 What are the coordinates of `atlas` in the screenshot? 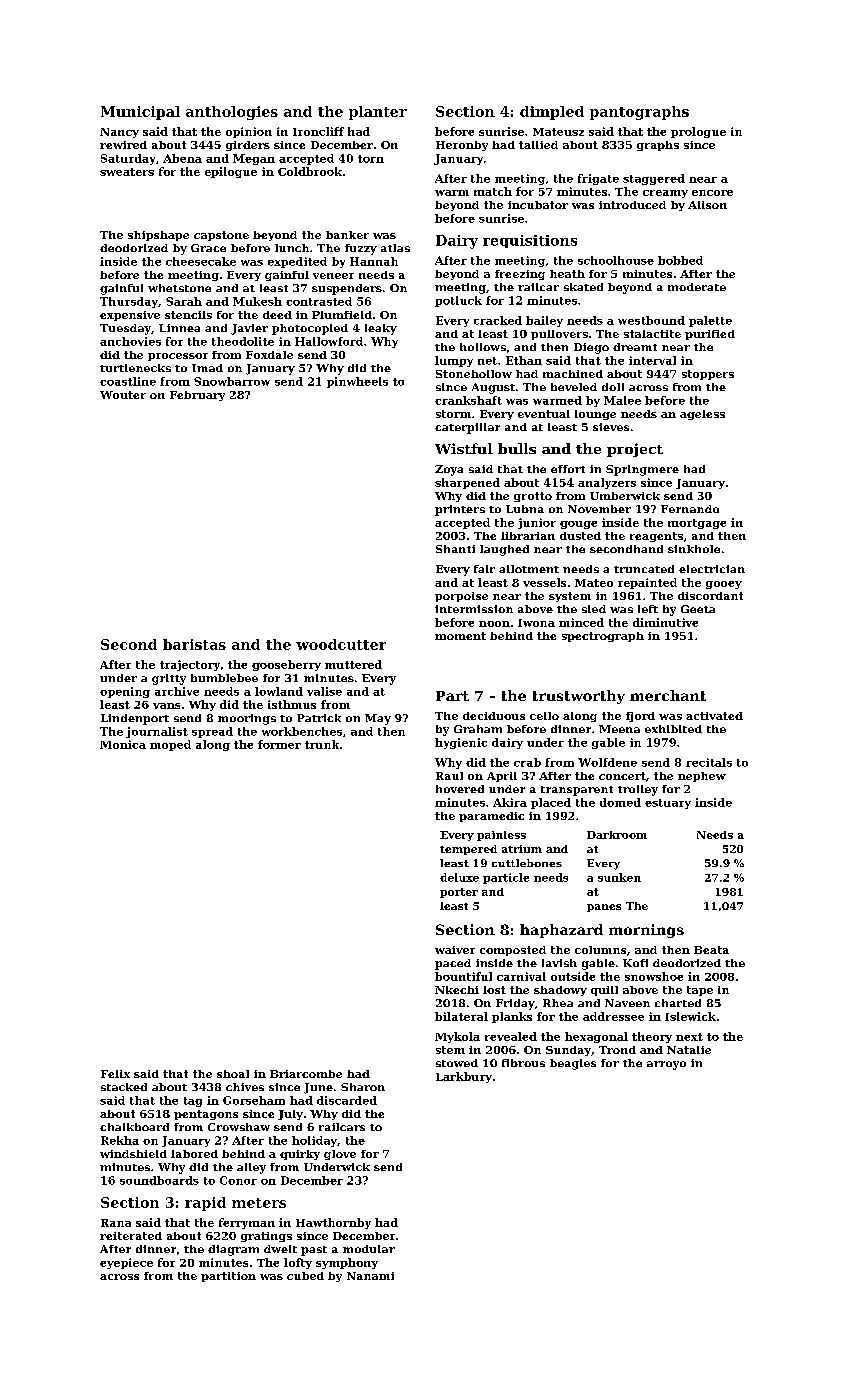 It's located at (395, 248).
